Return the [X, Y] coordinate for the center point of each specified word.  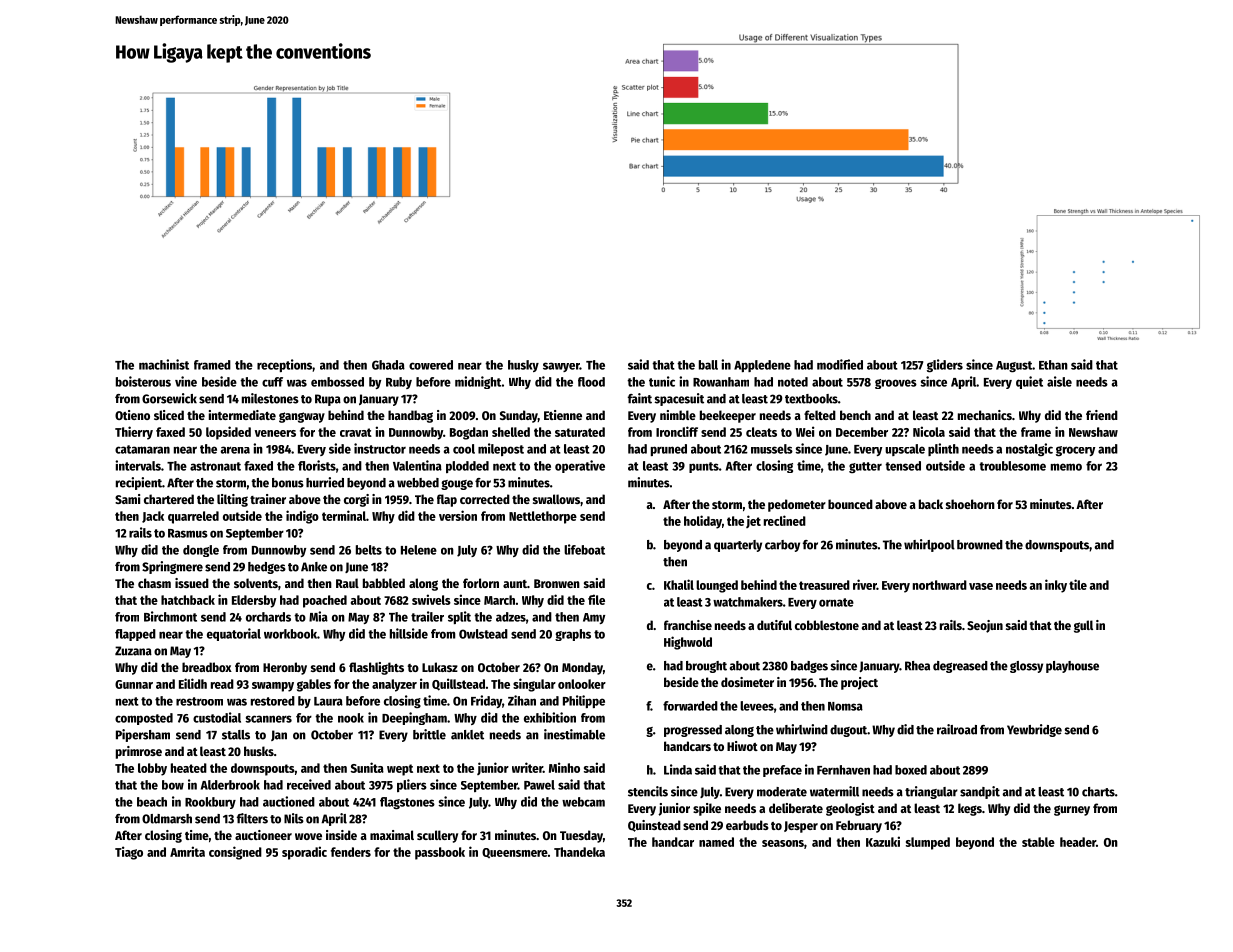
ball [708, 365]
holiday [703, 522]
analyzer [394, 685]
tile [1078, 584]
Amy [594, 618]
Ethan [1053, 365]
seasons [783, 843]
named [716, 842]
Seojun [985, 626]
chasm [154, 583]
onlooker [582, 684]
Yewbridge [1034, 730]
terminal [344, 515]
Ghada [388, 365]
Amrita [187, 851]
